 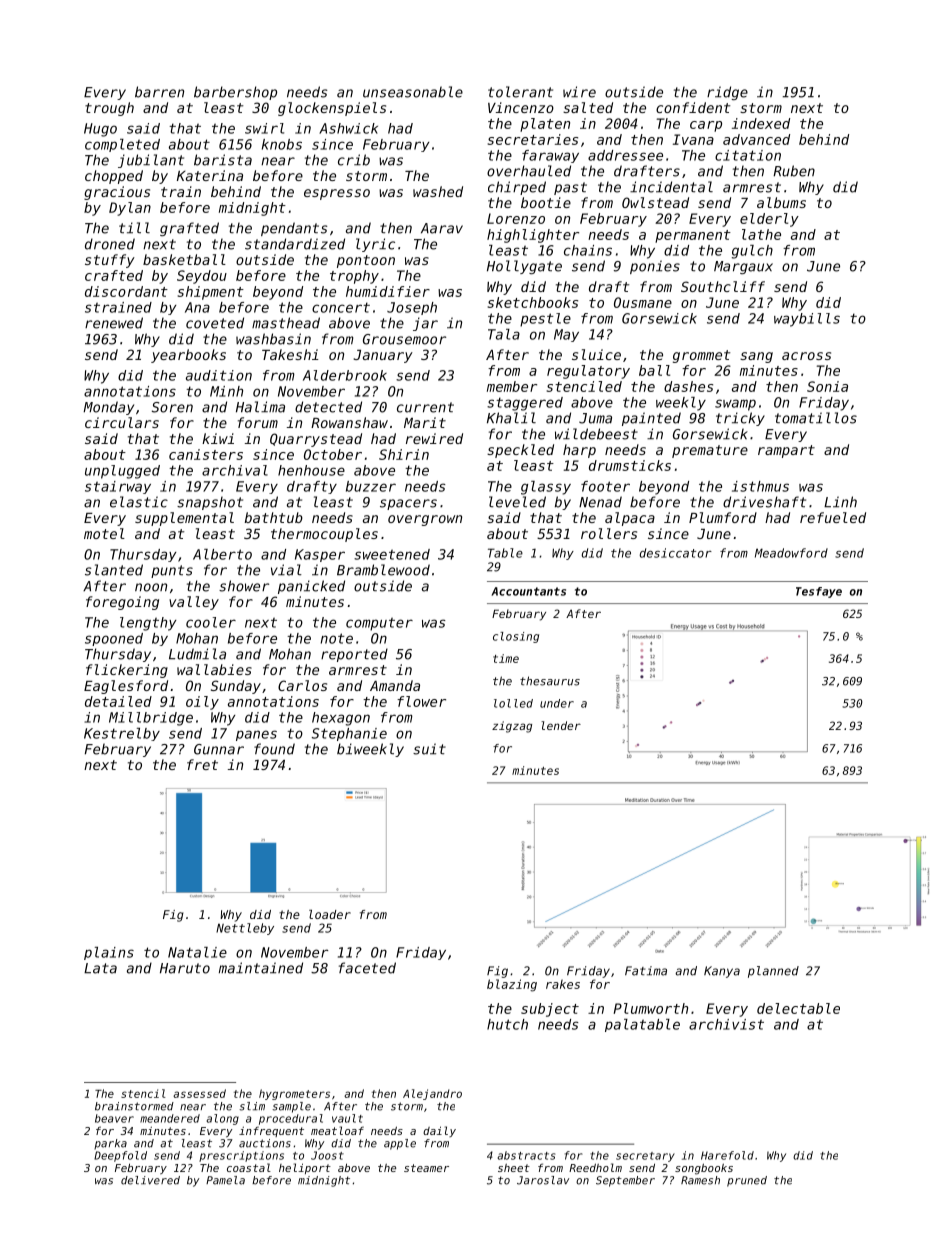 What do you see at coordinates (520, 92) in the screenshot?
I see `tolerant` at bounding box center [520, 92].
